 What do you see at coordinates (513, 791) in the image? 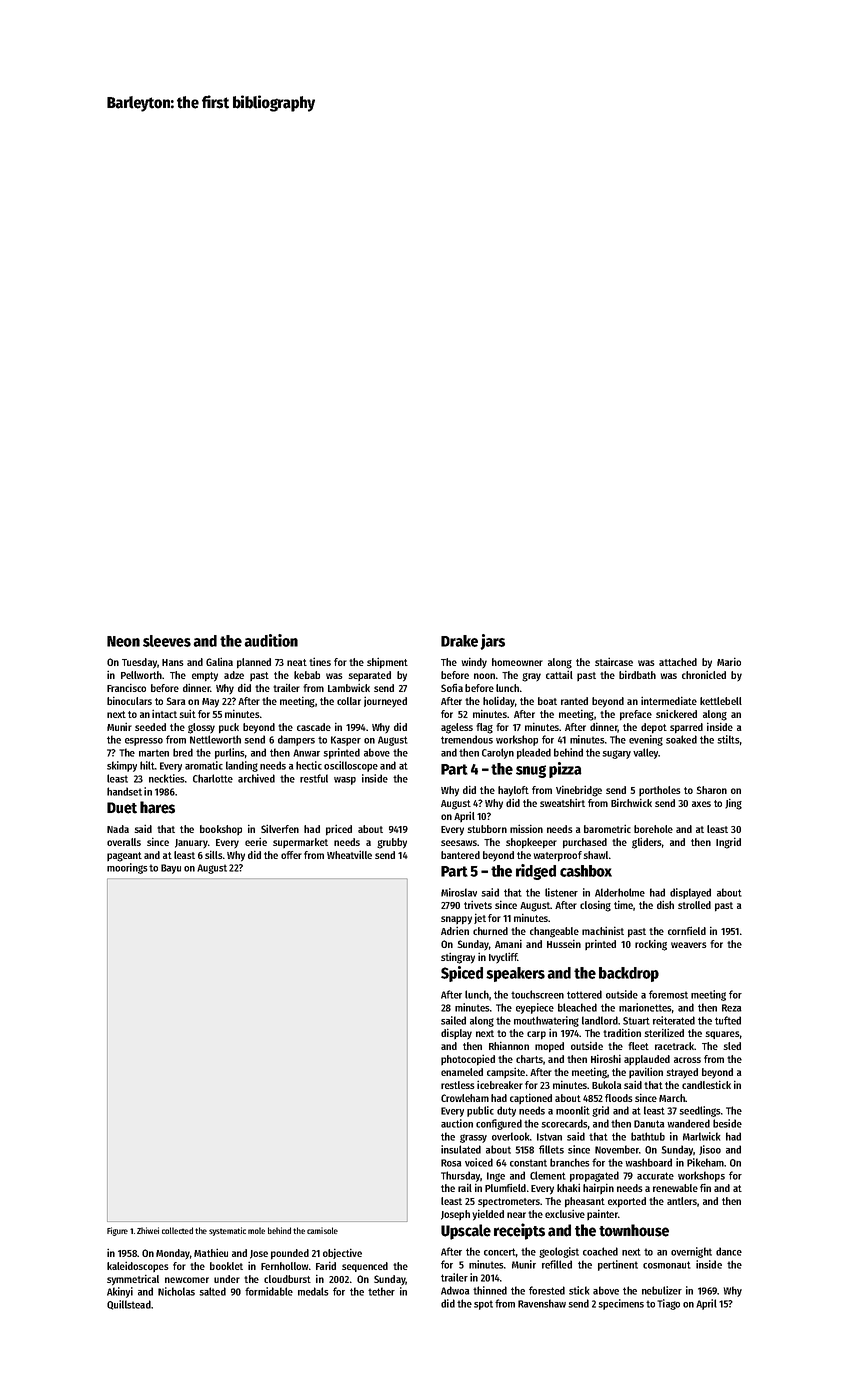
I see `hayloft` at bounding box center [513, 791].
